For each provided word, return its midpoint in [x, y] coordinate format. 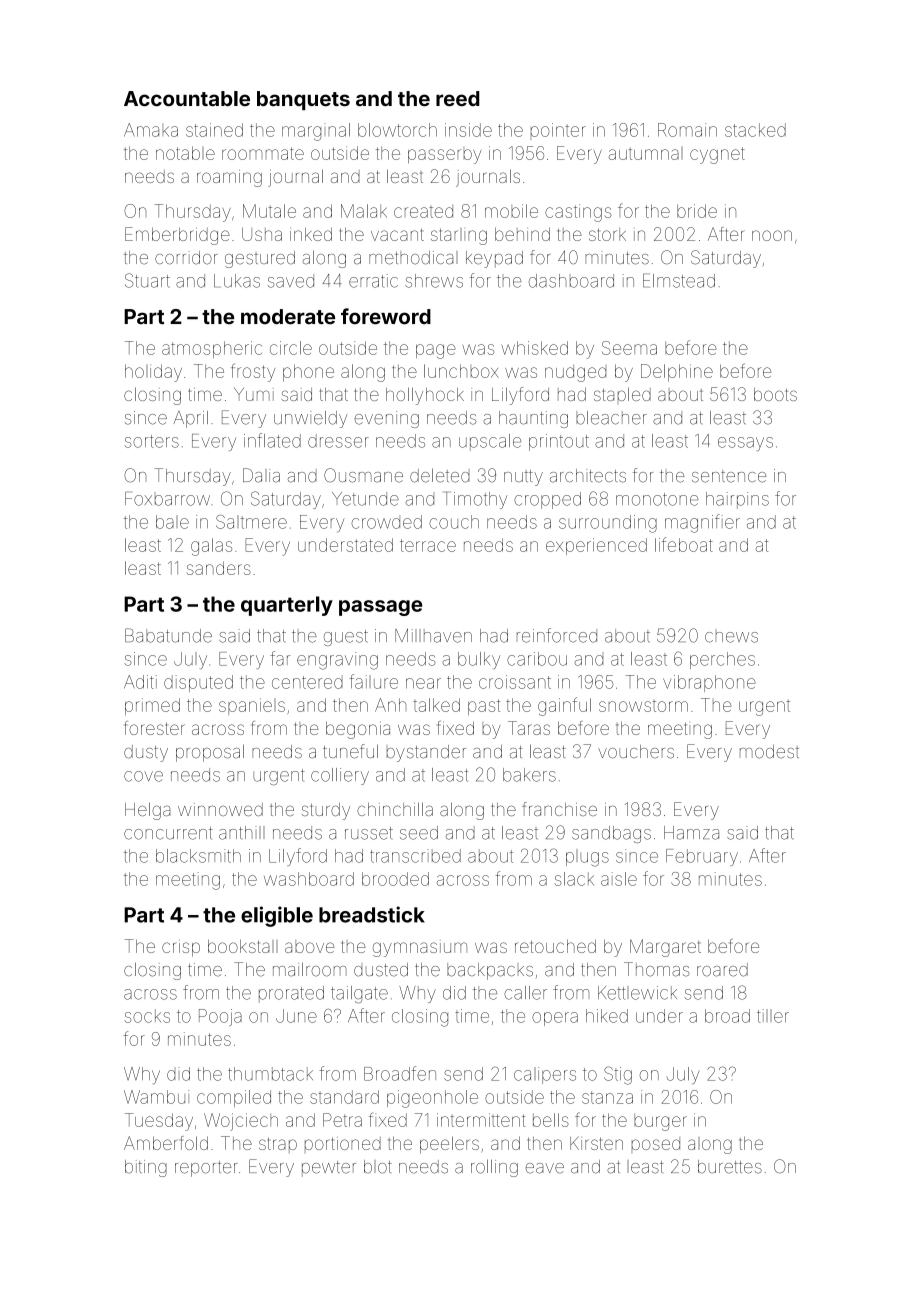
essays [745, 444]
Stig [618, 1075]
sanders [219, 568]
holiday [153, 373]
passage [380, 608]
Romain [687, 130]
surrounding [608, 524]
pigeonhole [432, 1099]
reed [457, 98]
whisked [535, 348]
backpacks [490, 971]
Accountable [187, 98]
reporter [206, 1169]
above [309, 946]
